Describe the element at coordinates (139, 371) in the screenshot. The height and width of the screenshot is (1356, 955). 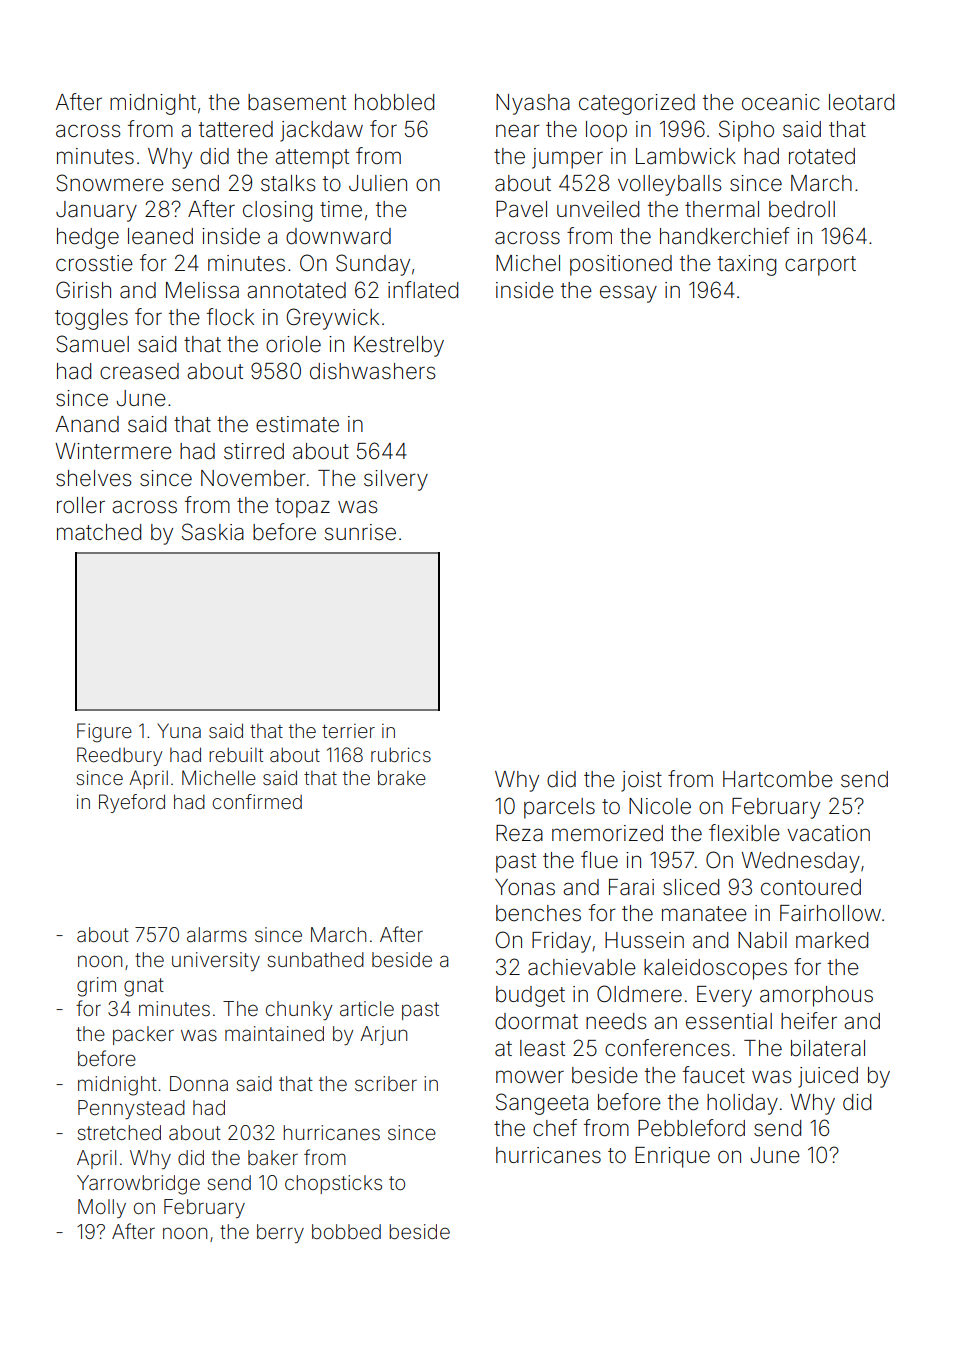
I see `creased` at that location.
